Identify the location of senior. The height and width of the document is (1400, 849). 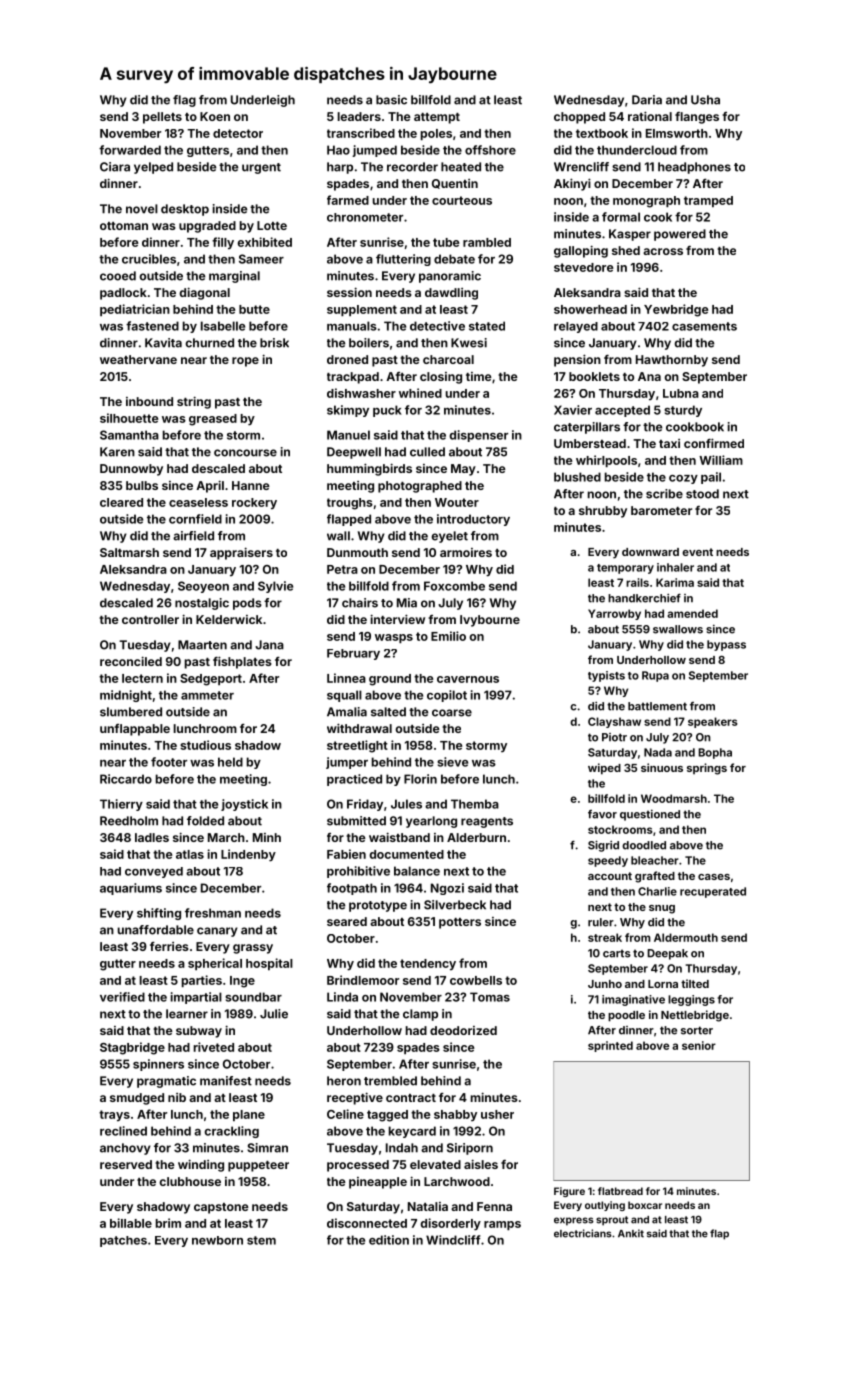
(699, 1045).
